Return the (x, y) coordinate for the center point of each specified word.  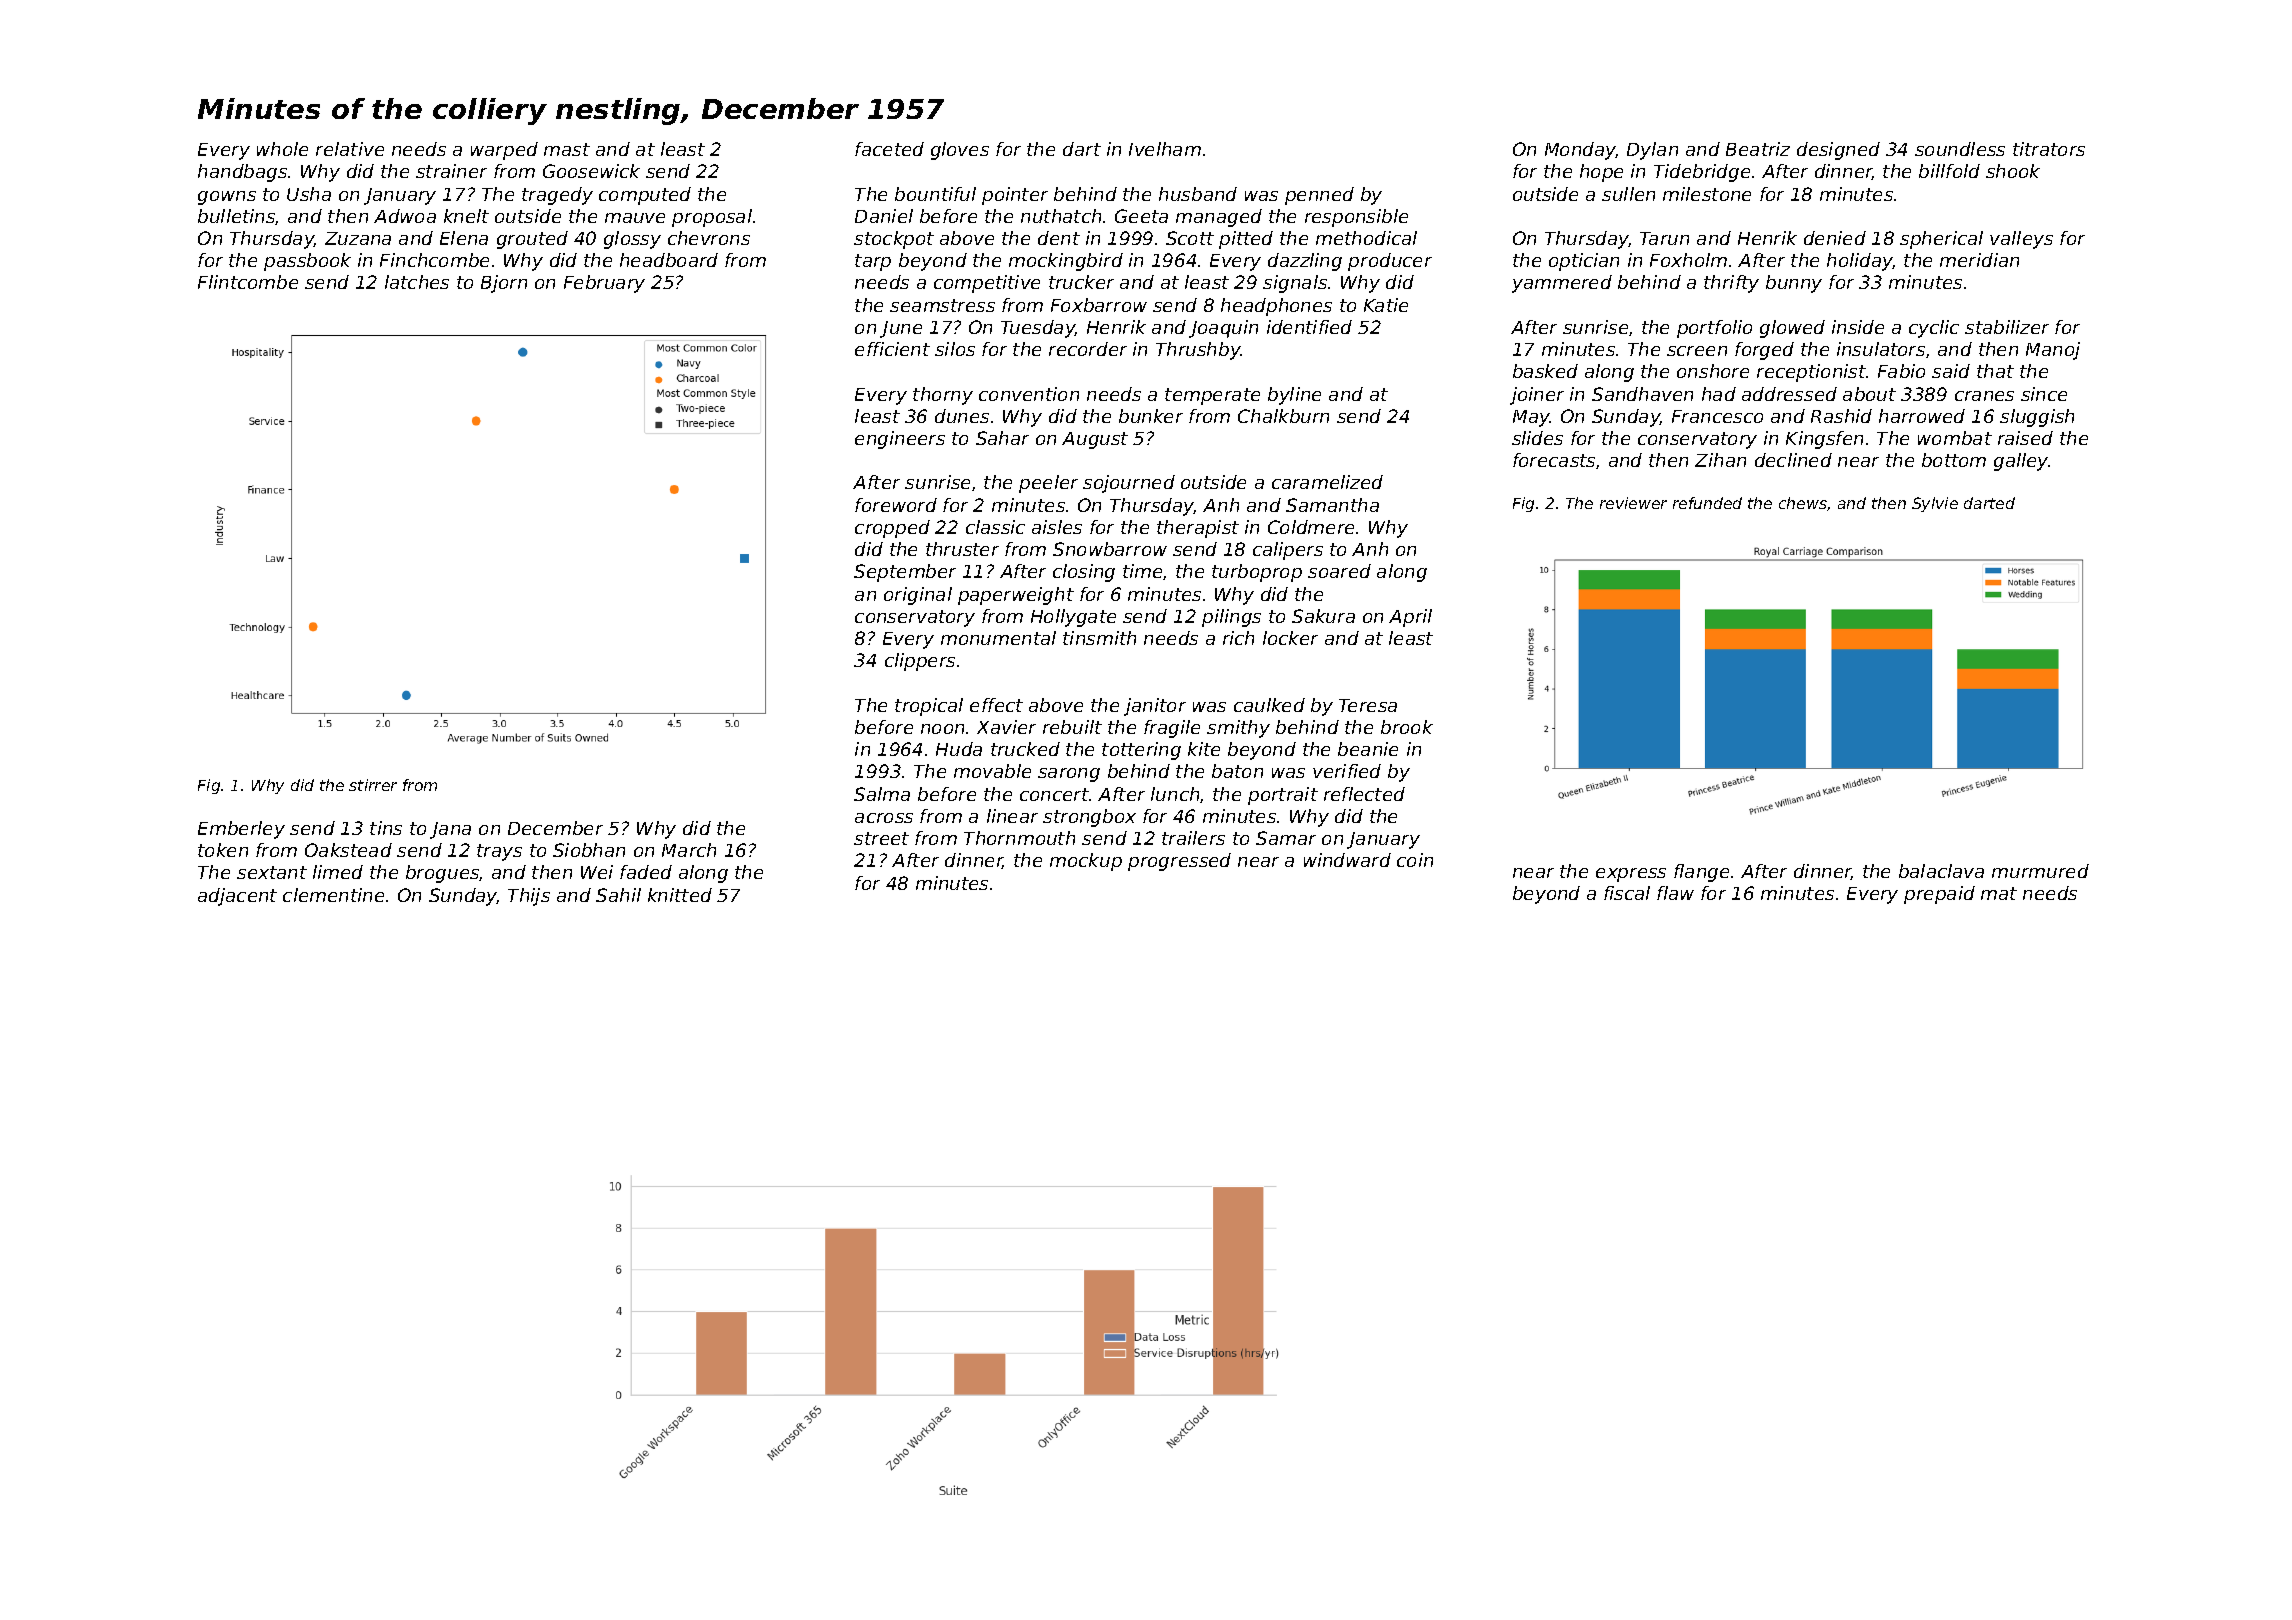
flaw (1675, 893)
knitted (680, 895)
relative (350, 149)
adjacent (237, 897)
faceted (889, 149)
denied (1835, 238)
